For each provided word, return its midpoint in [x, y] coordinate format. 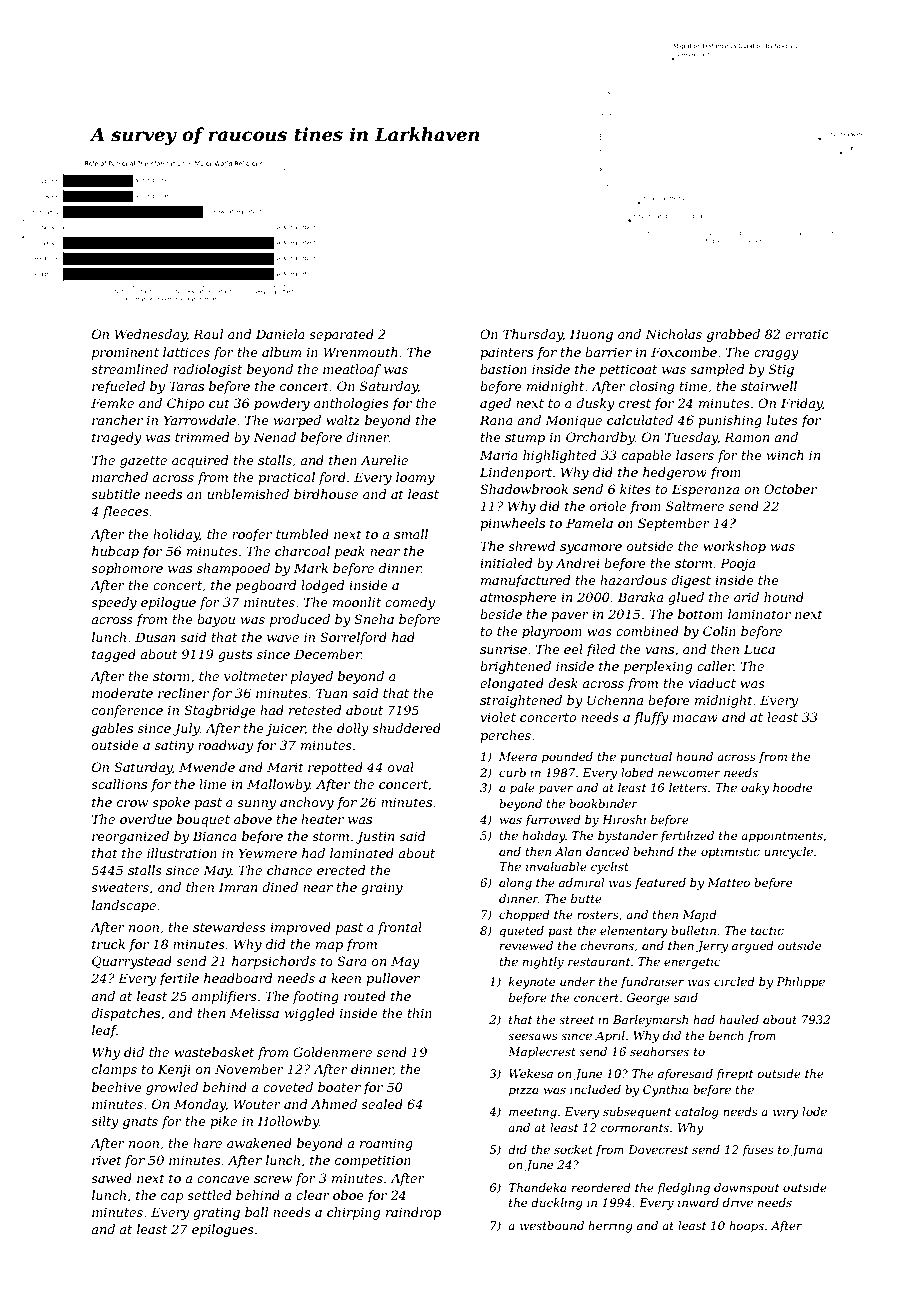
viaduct [712, 683]
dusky [595, 404]
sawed [111, 1178]
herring [610, 1227]
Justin [375, 837]
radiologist [207, 370]
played [312, 677]
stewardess [229, 927]
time [694, 386]
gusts [235, 656]
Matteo [728, 882]
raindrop [413, 1213]
